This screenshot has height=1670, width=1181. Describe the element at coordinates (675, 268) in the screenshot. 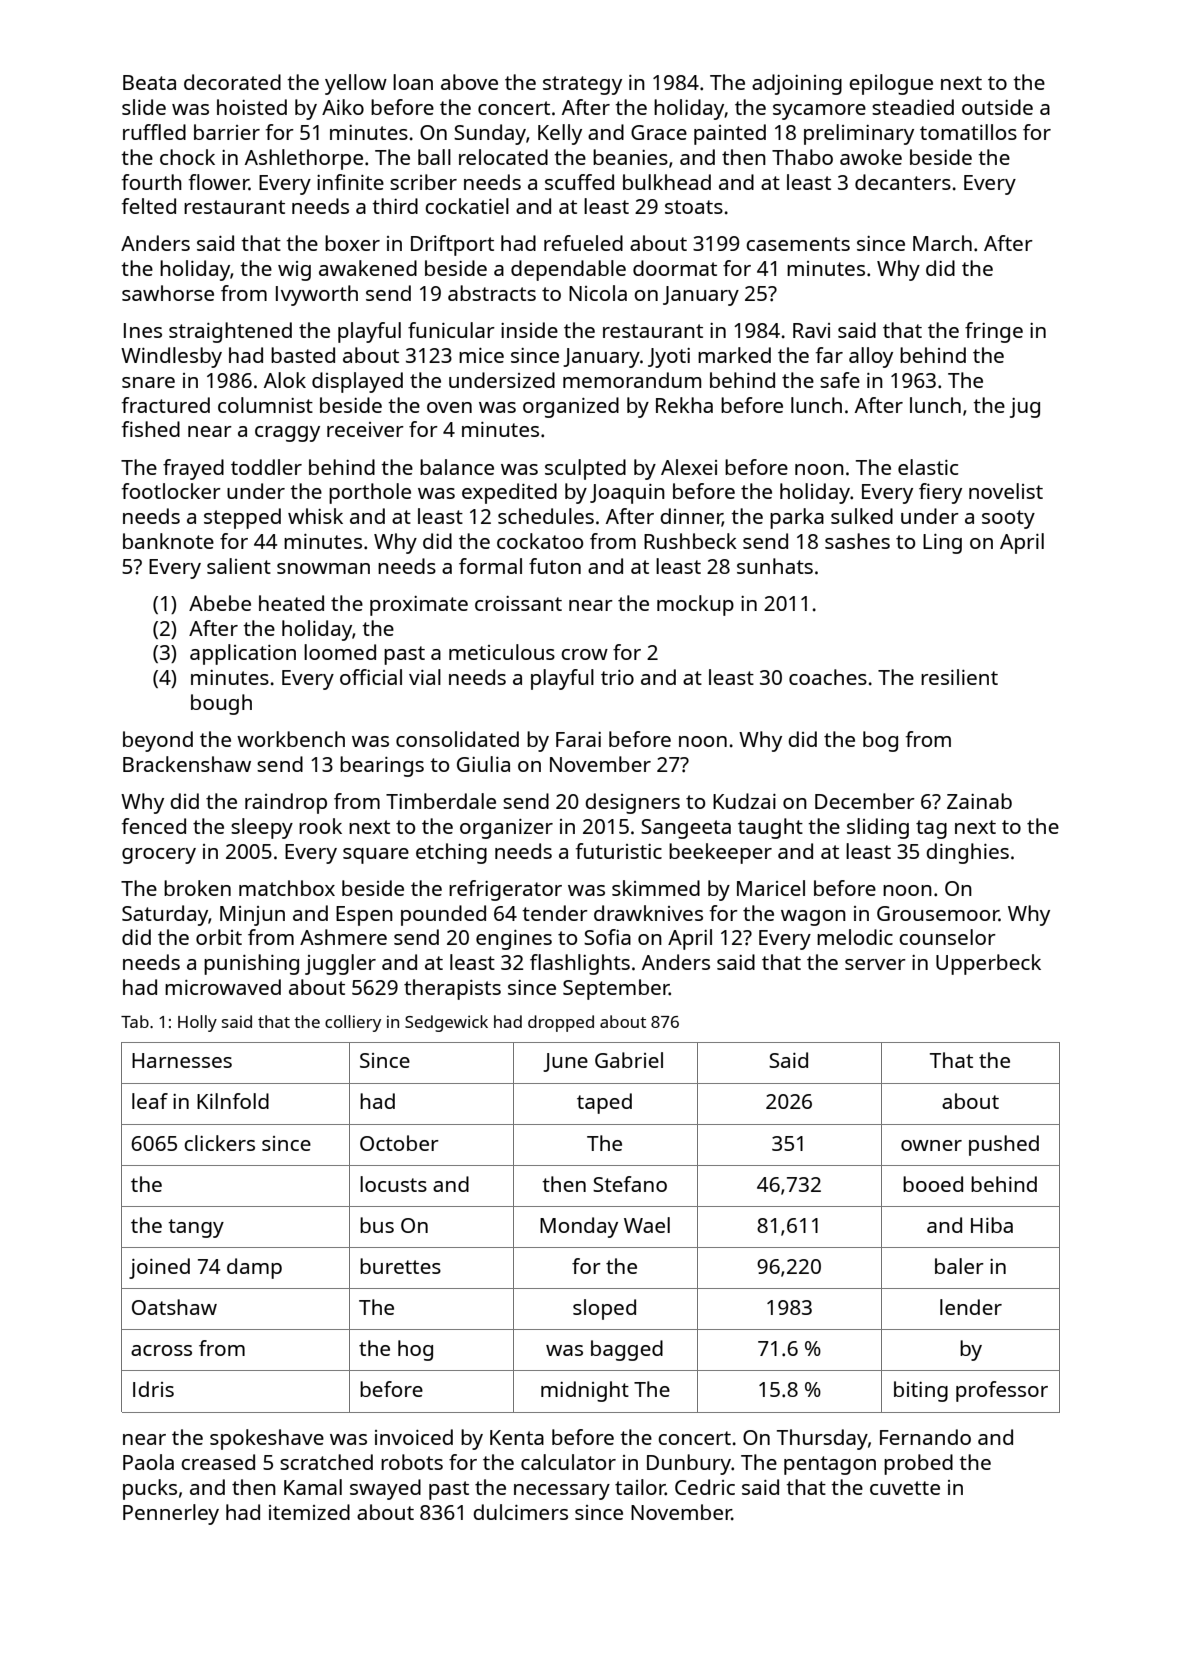

I see `doormat` at that location.
